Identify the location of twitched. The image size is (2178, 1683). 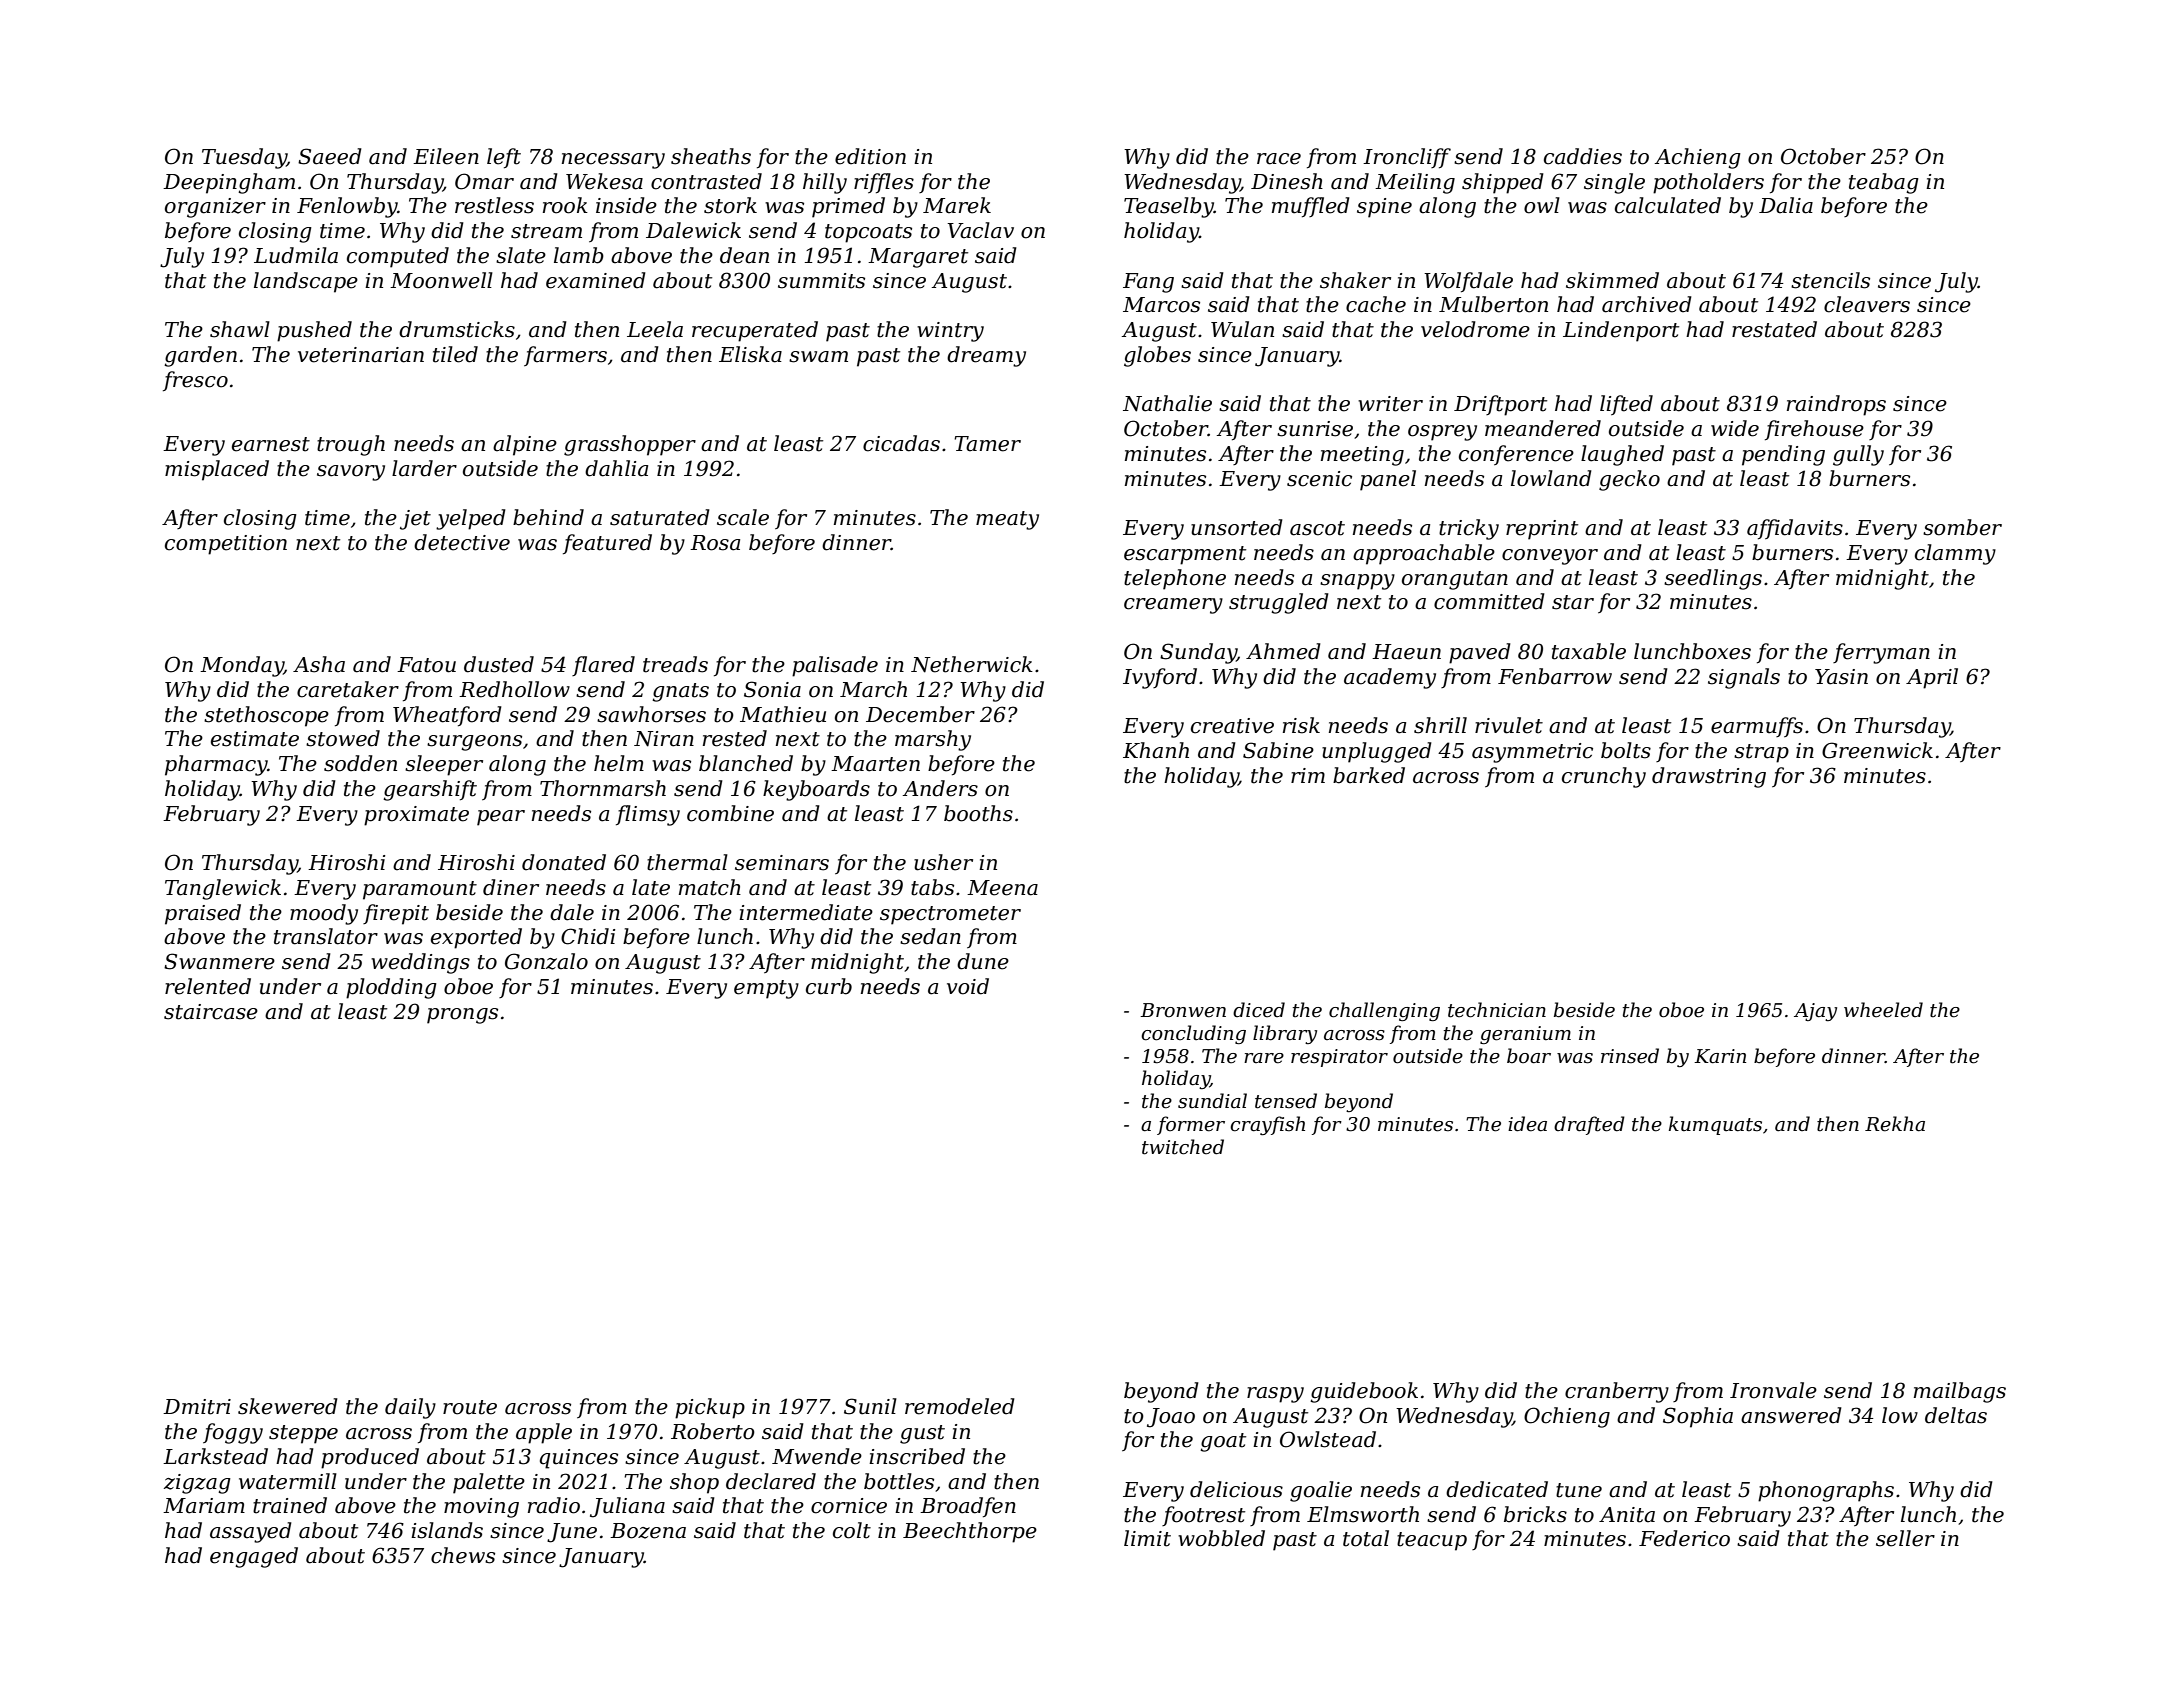
(1183, 1147).
